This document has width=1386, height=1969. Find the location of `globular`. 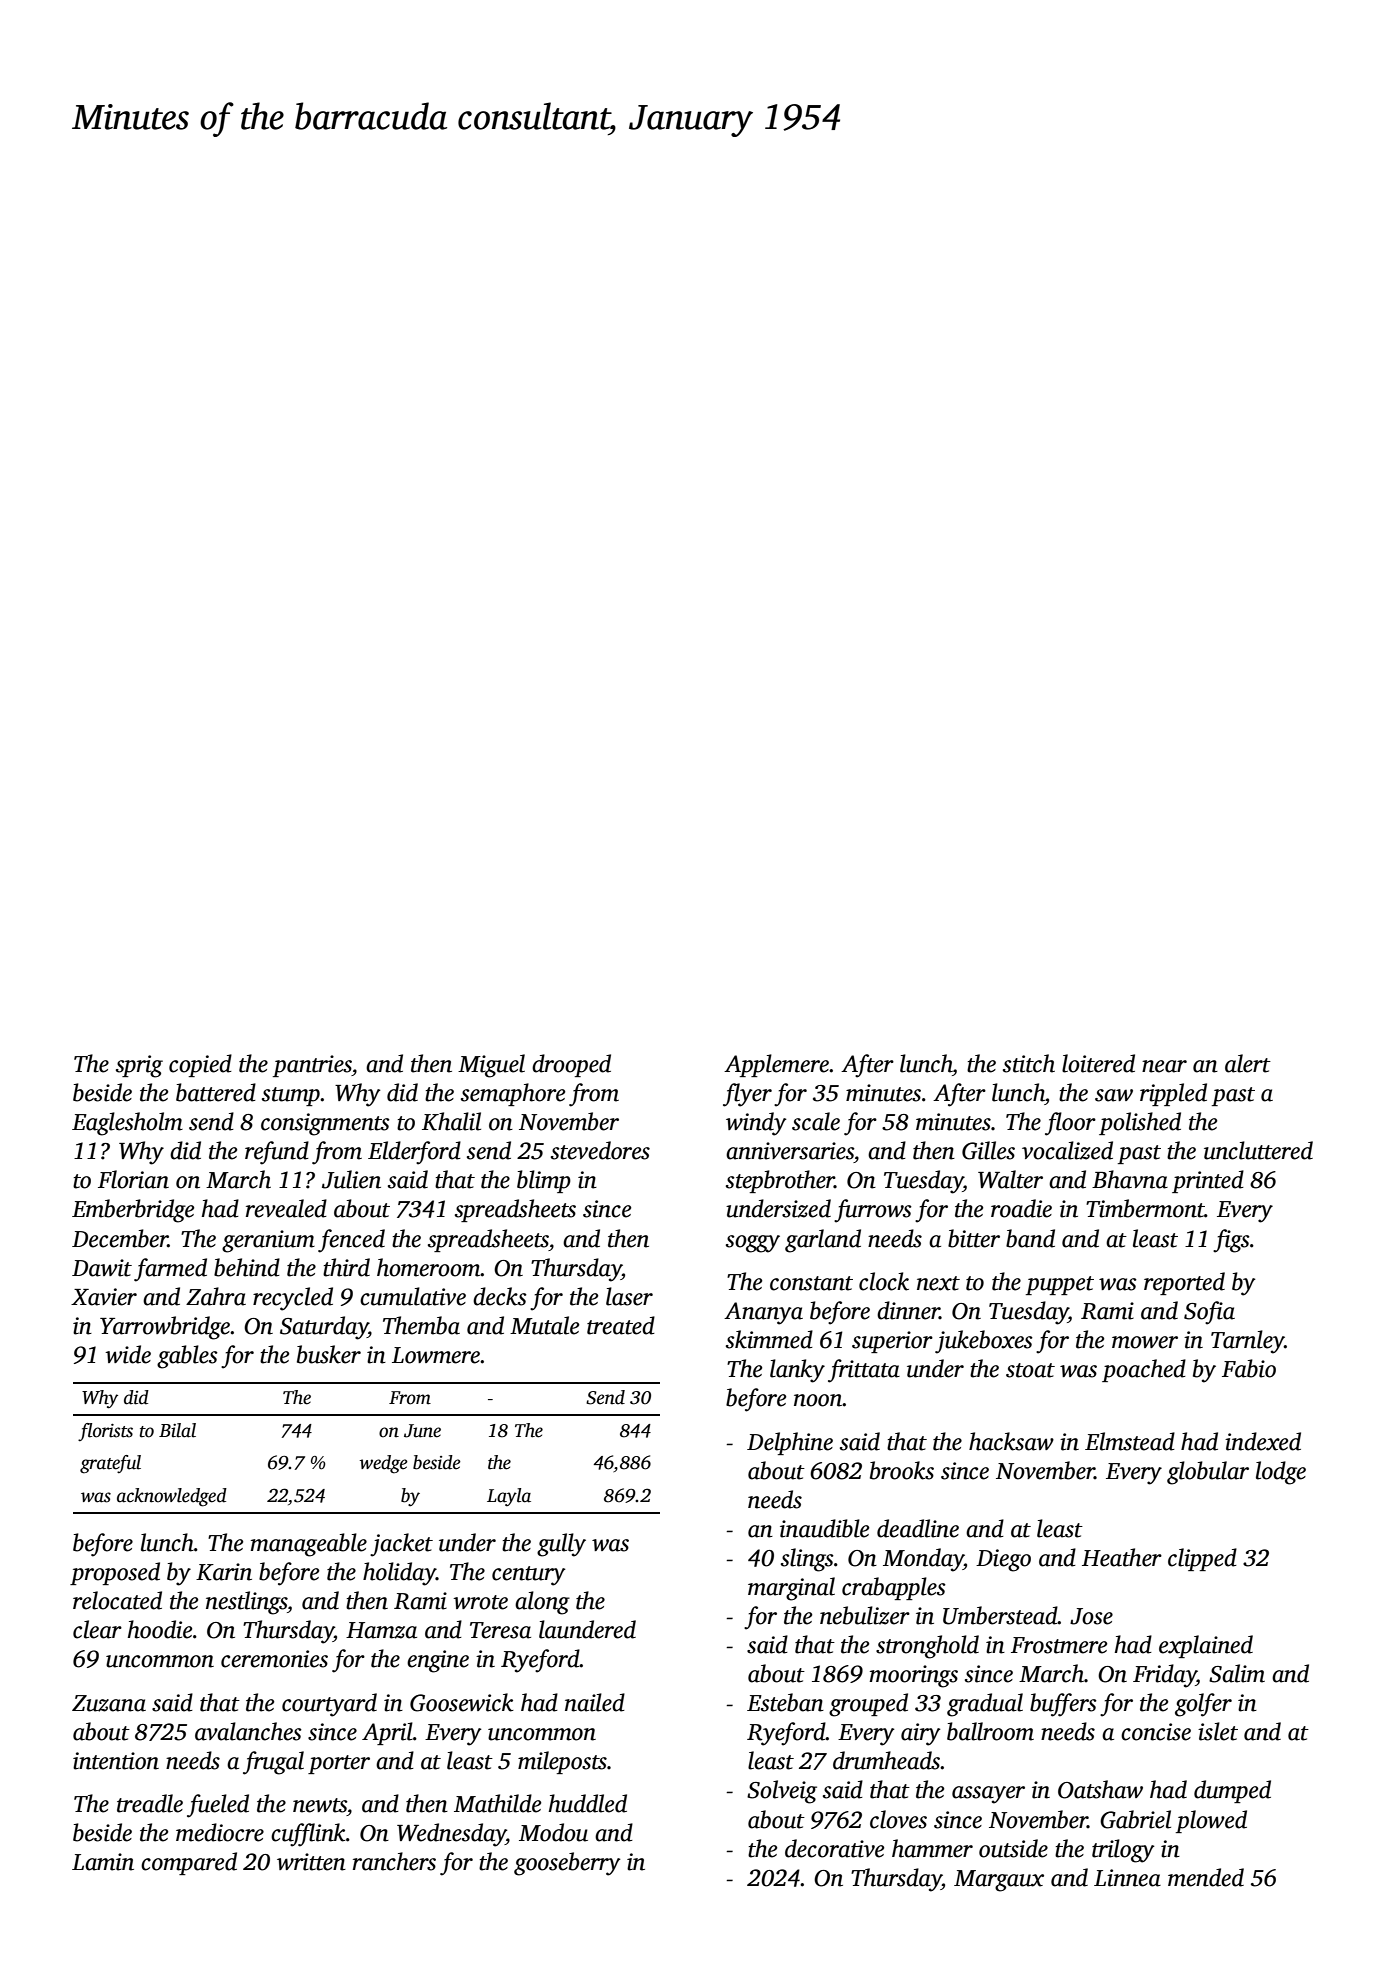

globular is located at coordinates (1208, 1473).
